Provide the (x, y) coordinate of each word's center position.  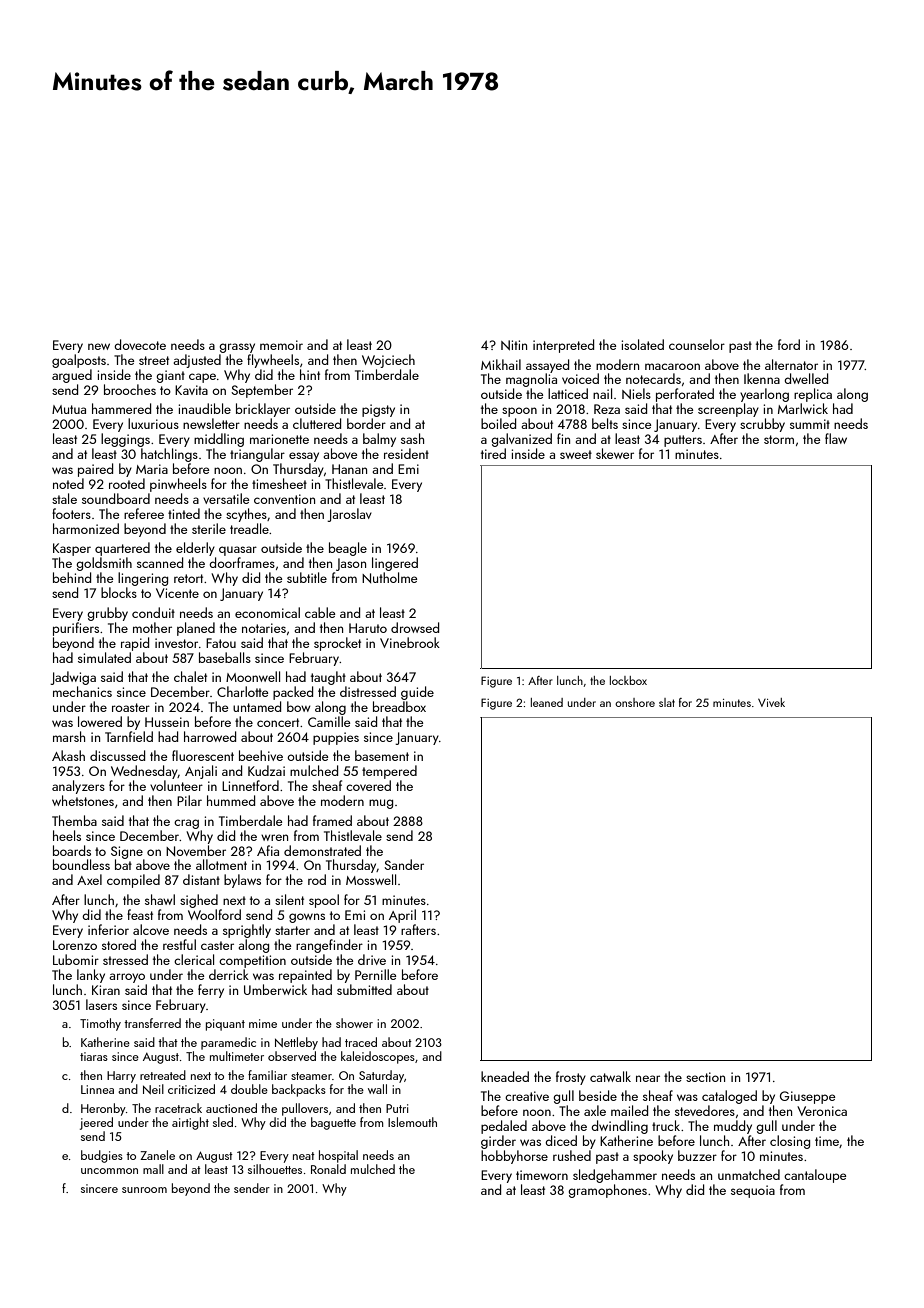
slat (667, 702)
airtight (190, 1123)
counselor (697, 344)
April (402, 916)
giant (170, 376)
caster (217, 945)
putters (683, 441)
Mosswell (371, 879)
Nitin (514, 345)
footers (71, 513)
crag (186, 824)
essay (304, 457)
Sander (404, 864)
